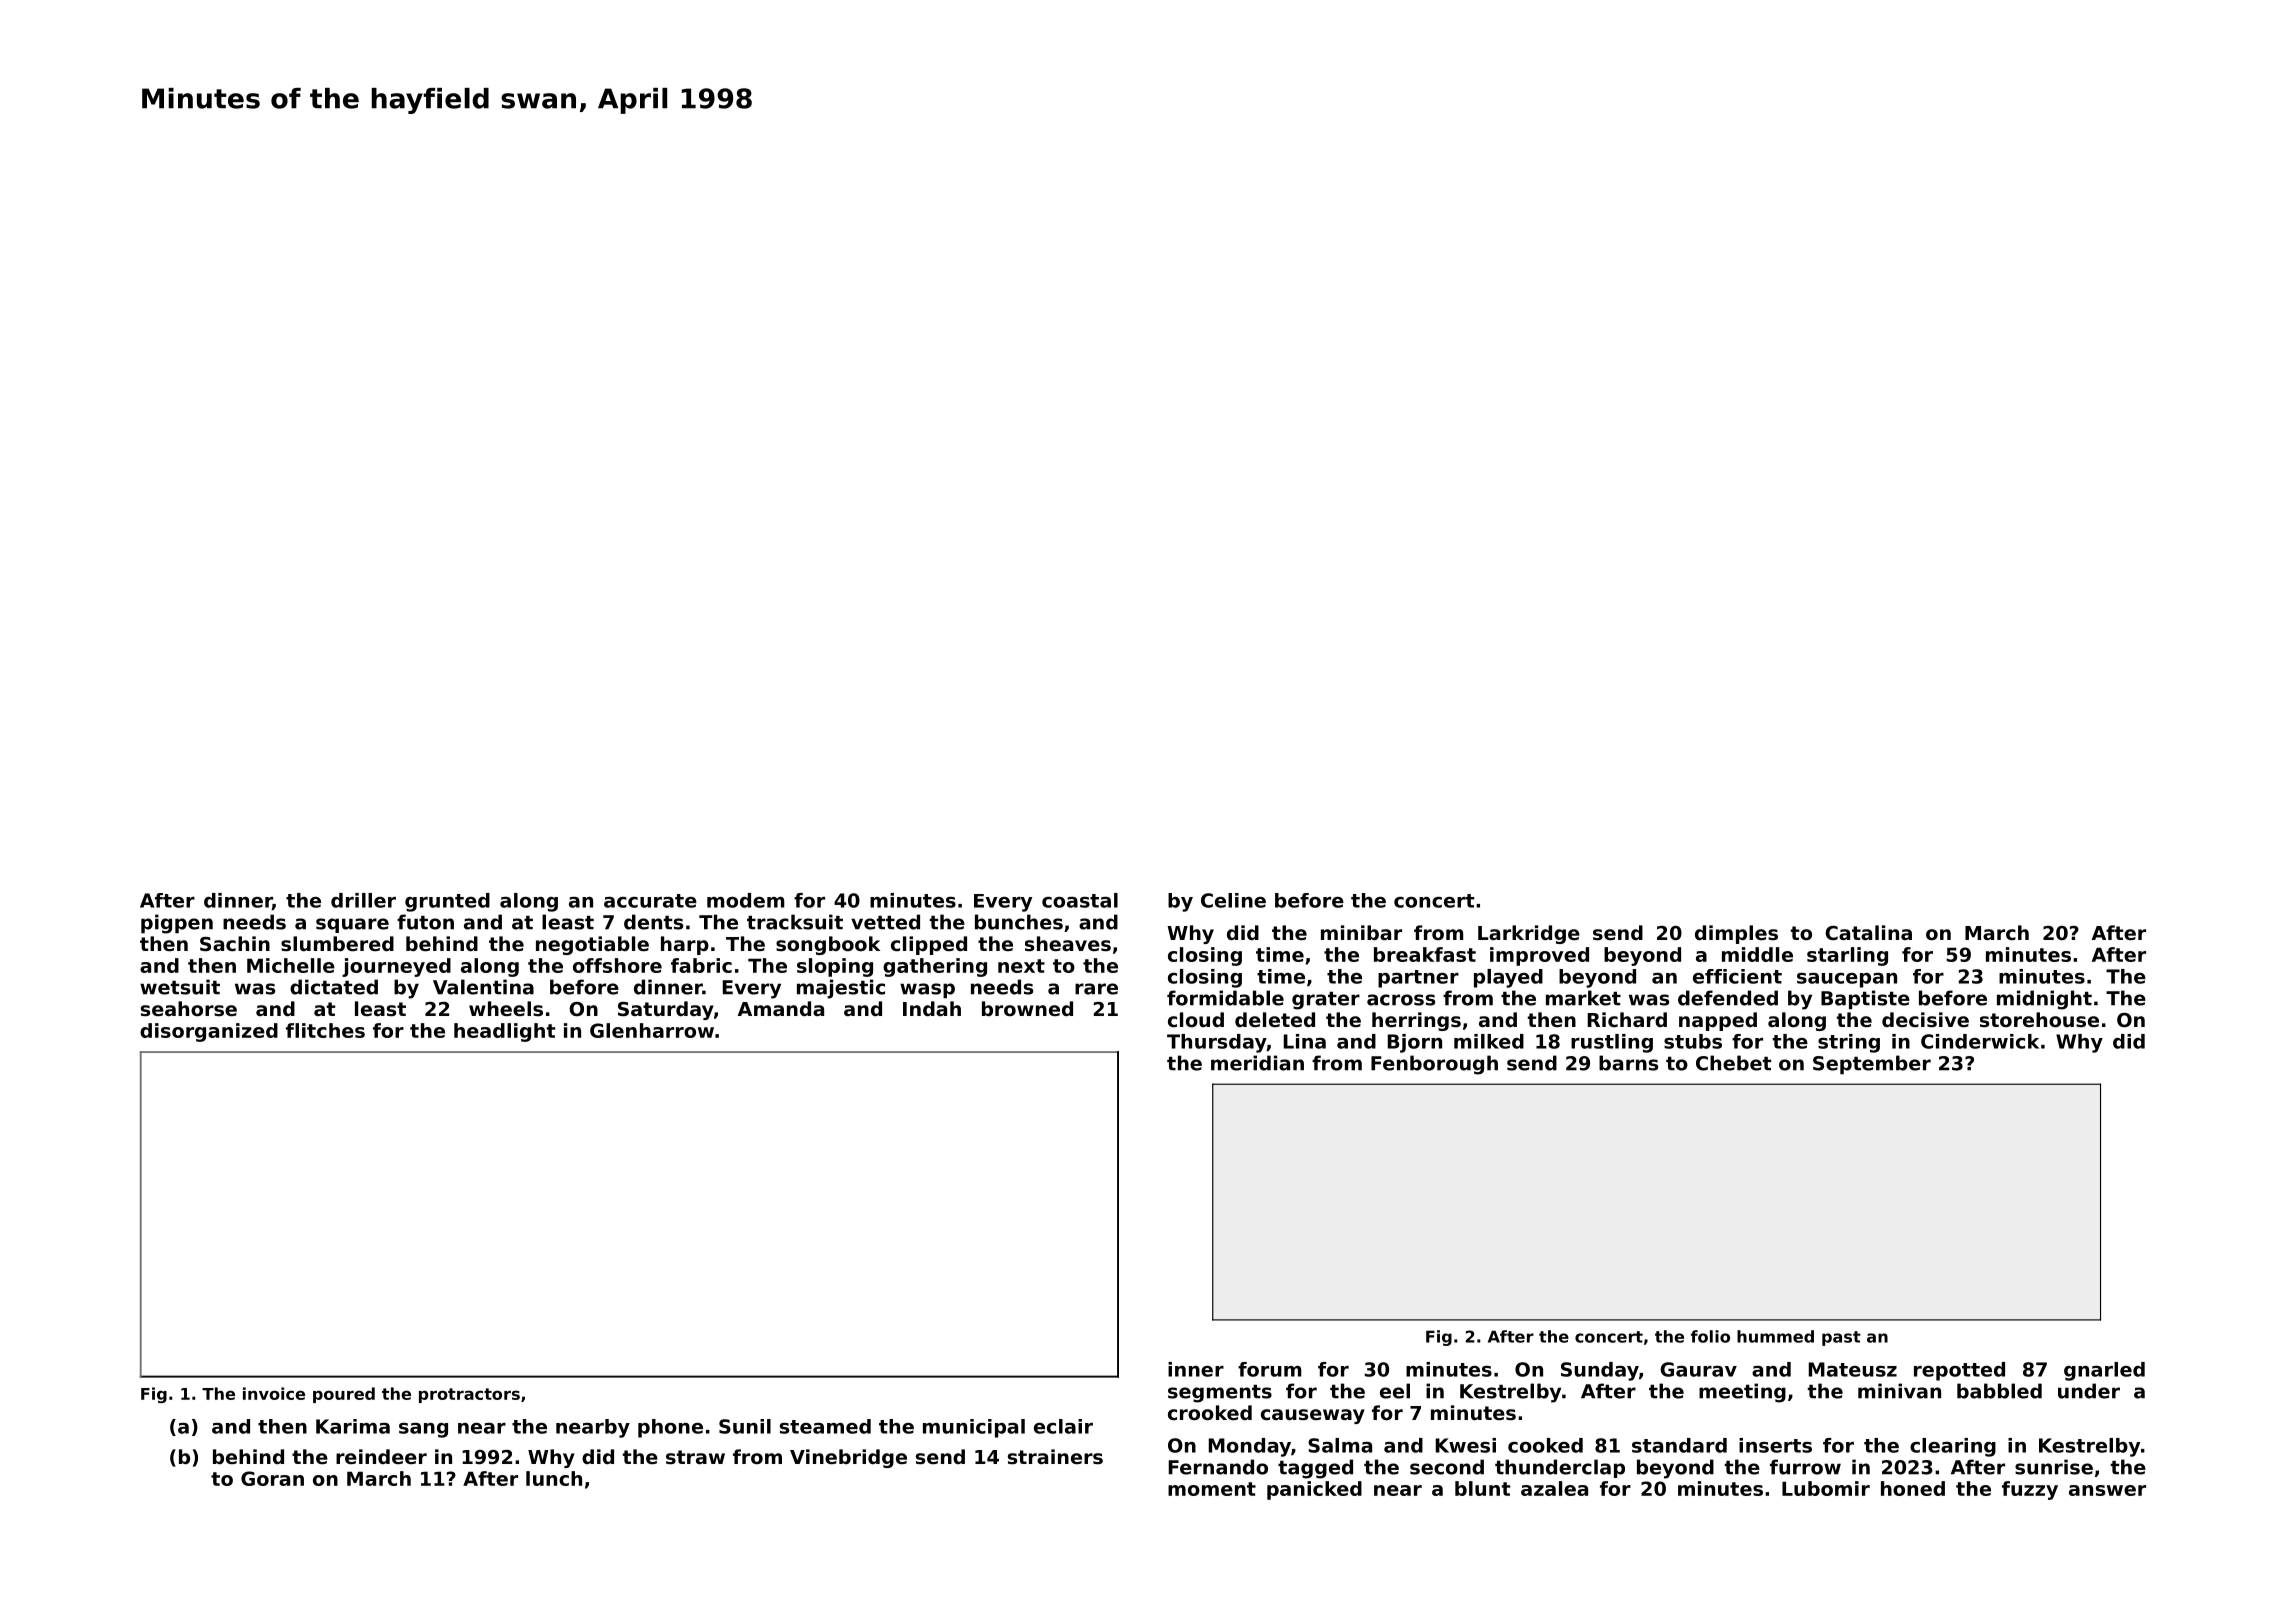 This screenshot has height=1617, width=2286. I want to click on middle, so click(1757, 954).
